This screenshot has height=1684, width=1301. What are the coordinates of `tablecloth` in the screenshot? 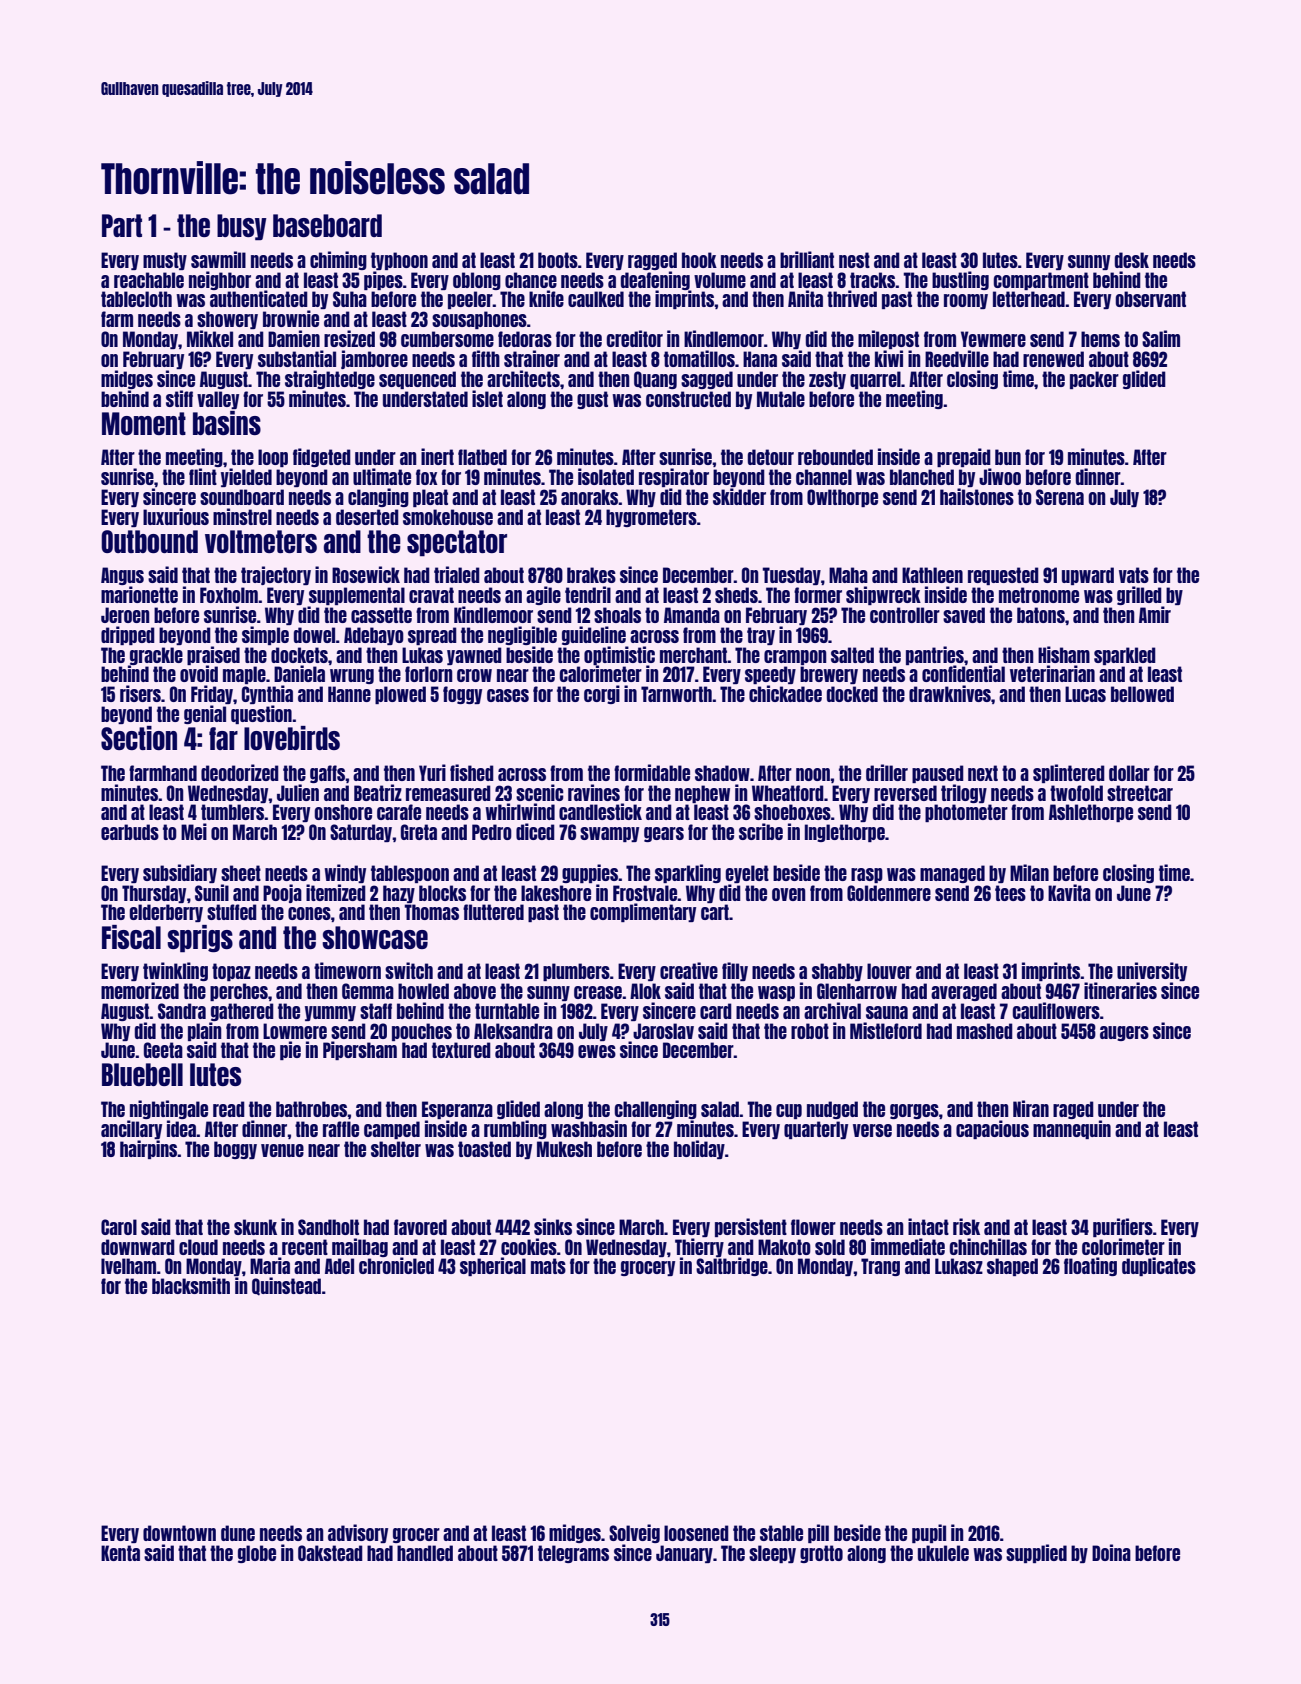 It's located at (136, 299).
